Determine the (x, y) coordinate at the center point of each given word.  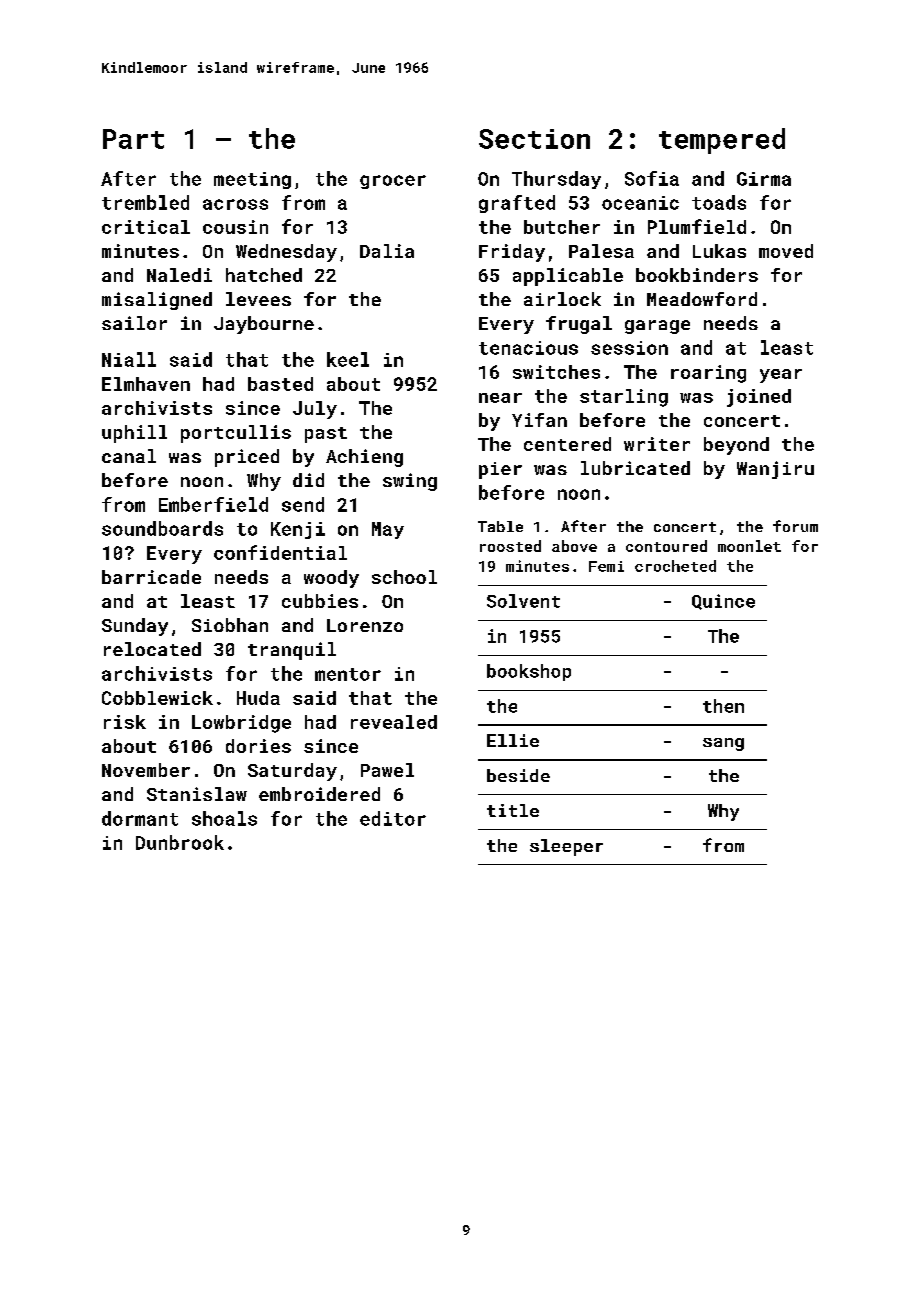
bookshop (529, 672)
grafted (517, 204)
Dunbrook (180, 842)
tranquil (292, 651)
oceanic (640, 203)
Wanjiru (775, 470)
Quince (723, 602)
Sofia (652, 178)
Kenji (298, 530)
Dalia (387, 251)
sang (723, 744)
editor (393, 818)
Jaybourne (264, 325)
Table (500, 526)
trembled (145, 202)
